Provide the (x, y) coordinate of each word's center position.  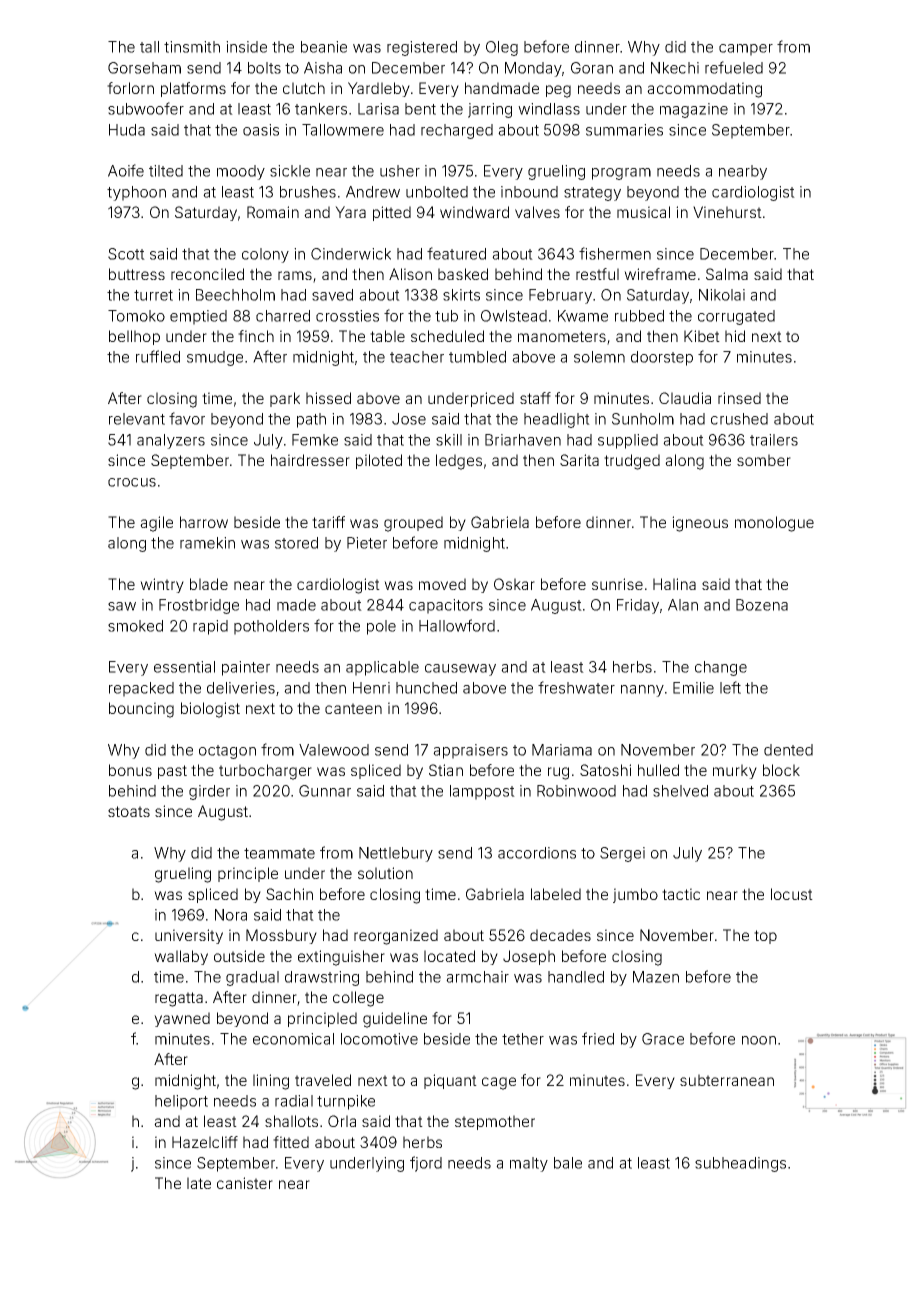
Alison (410, 274)
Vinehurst (727, 212)
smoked (135, 626)
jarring (490, 110)
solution (385, 873)
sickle (290, 171)
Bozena (762, 605)
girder (209, 792)
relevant (137, 419)
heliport (181, 1102)
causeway (460, 670)
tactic (681, 894)
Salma (727, 274)
